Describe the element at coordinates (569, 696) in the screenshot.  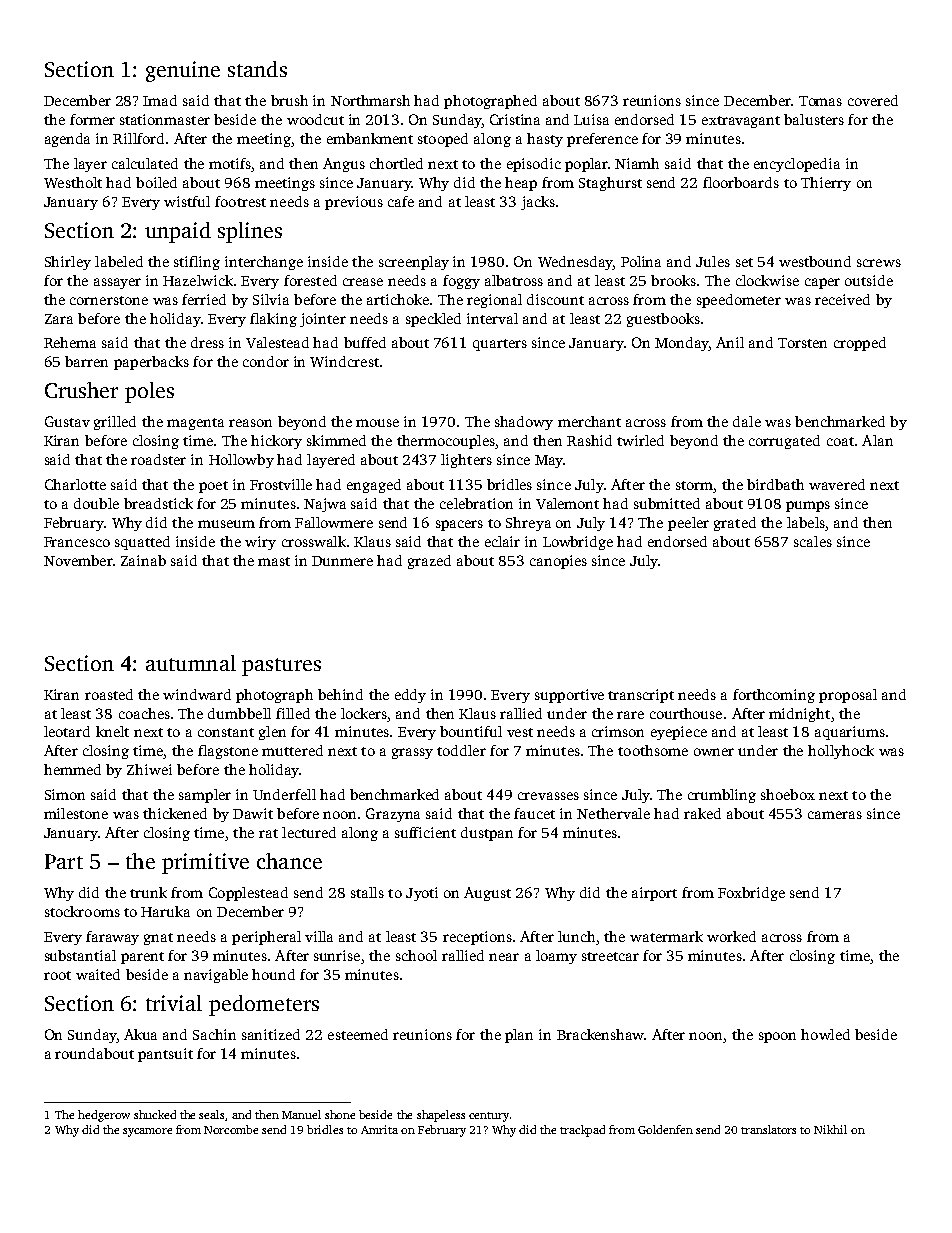
I see `supportive` at that location.
